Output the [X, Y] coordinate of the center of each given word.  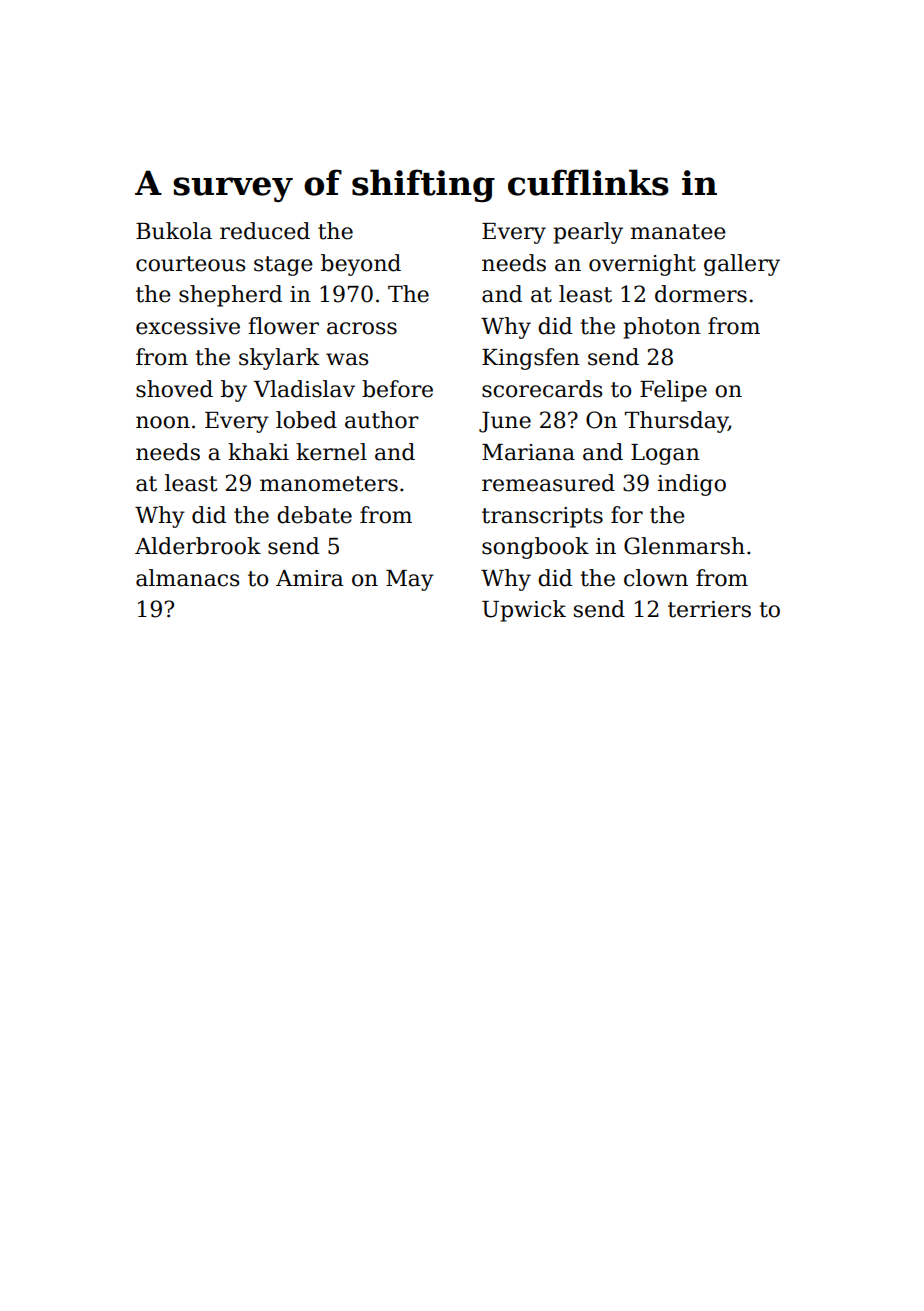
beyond [361, 265]
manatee [678, 232]
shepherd [230, 296]
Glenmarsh [684, 546]
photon [662, 328]
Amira [310, 578]
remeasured [548, 483]
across [362, 328]
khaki [258, 452]
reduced [265, 231]
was [347, 359]
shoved [174, 389]
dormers [701, 294]
